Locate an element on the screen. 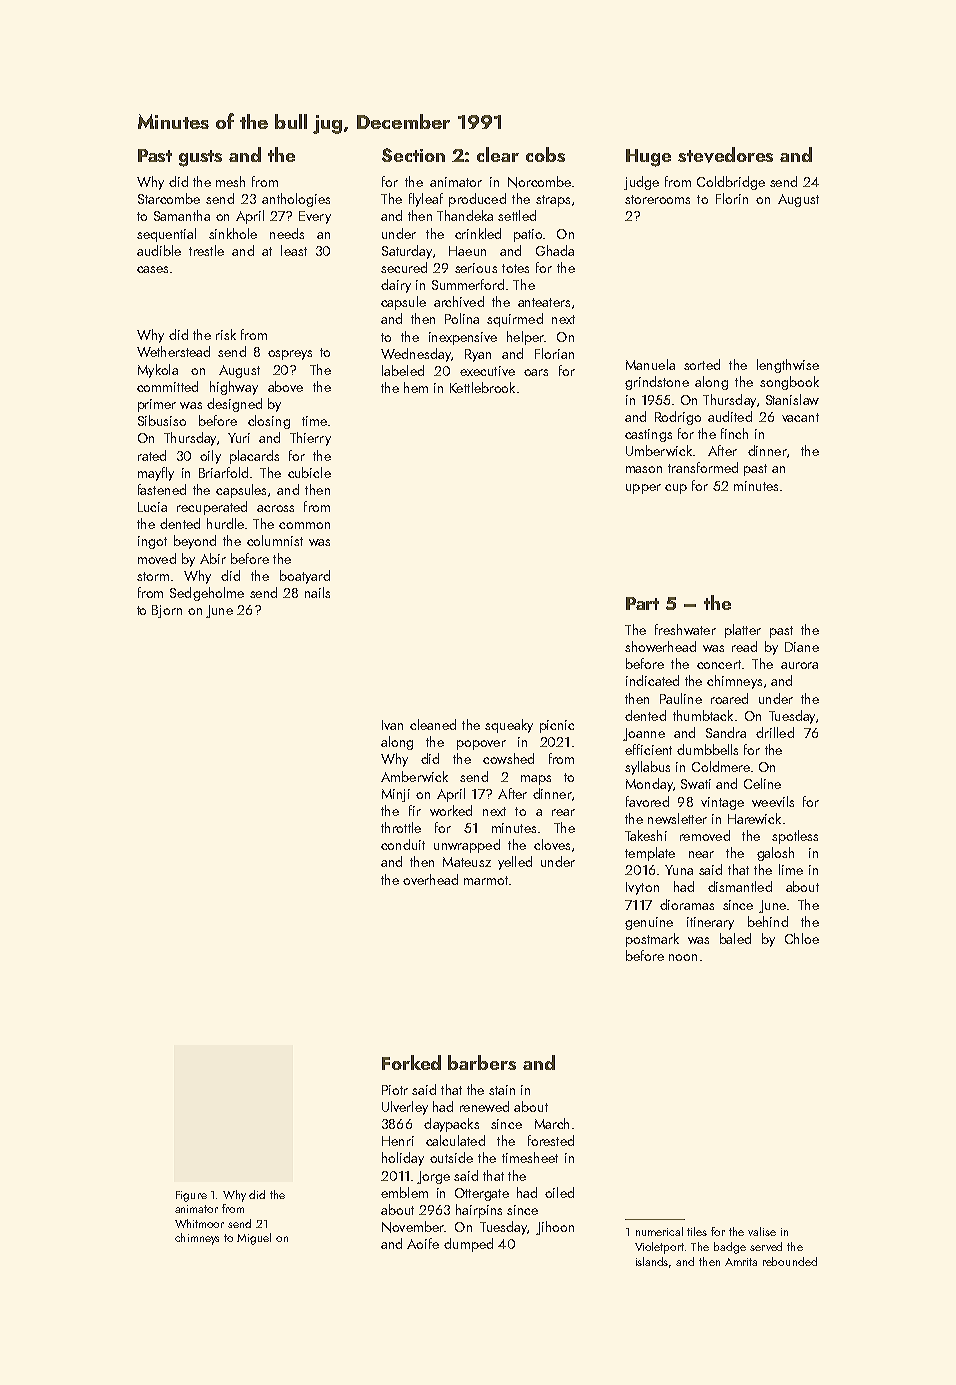  overhead is located at coordinates (430, 879).
